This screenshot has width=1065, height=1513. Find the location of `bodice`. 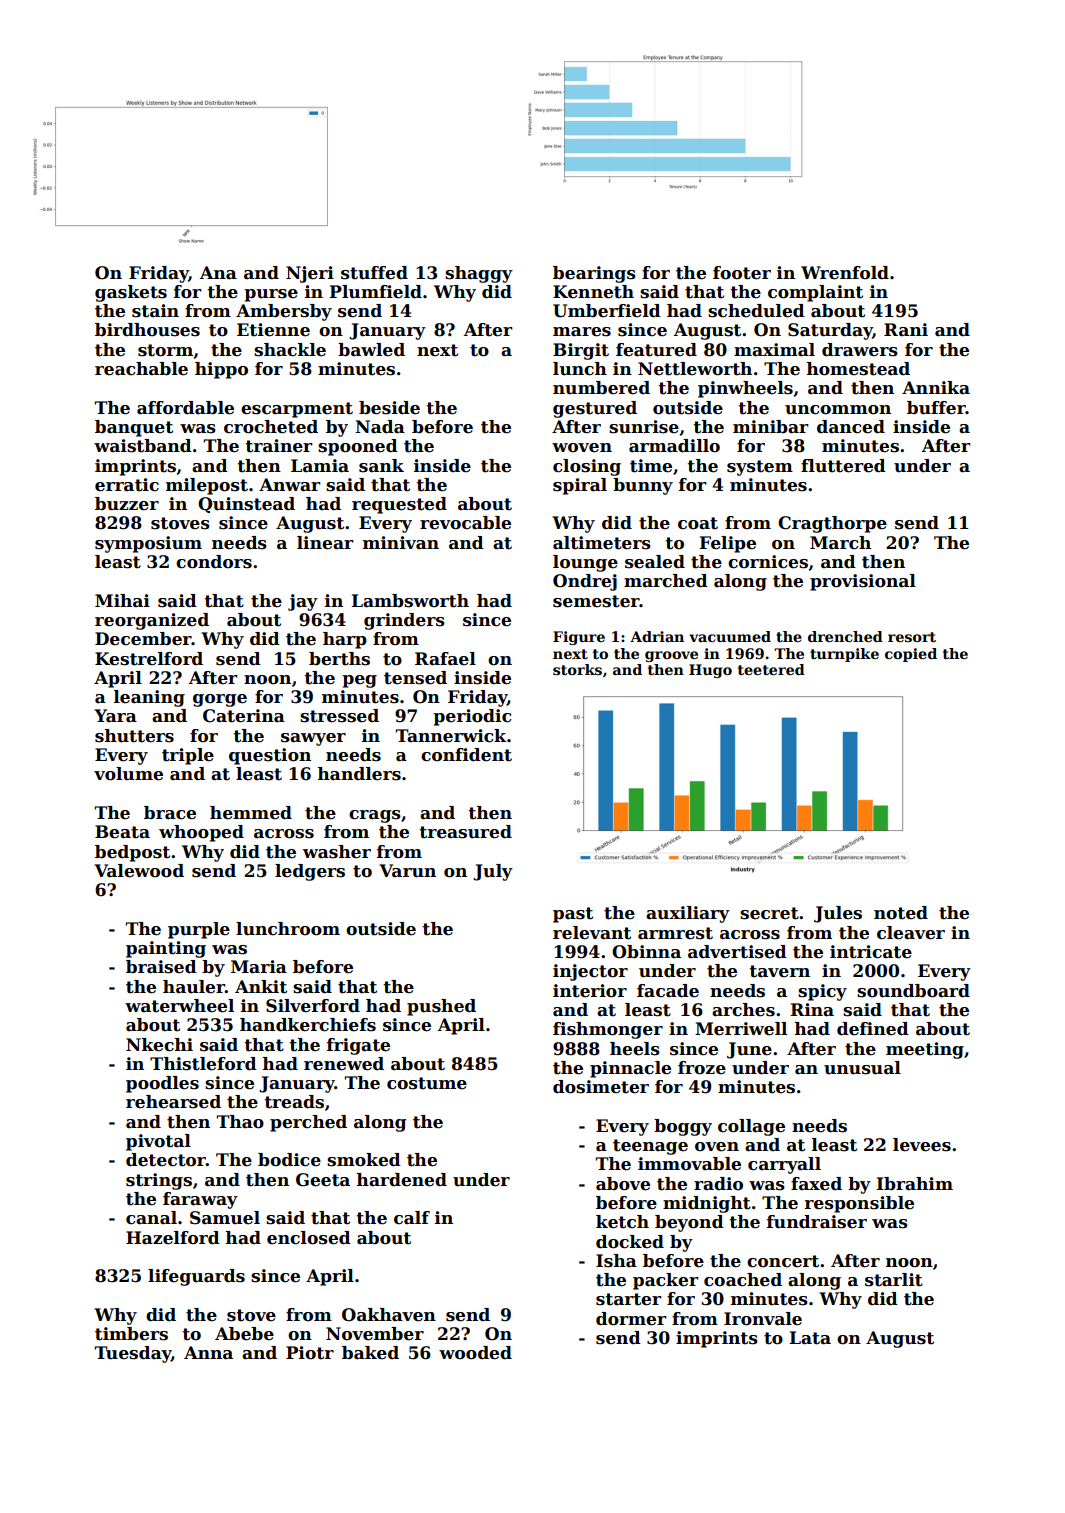

bodice is located at coordinates (289, 1160).
